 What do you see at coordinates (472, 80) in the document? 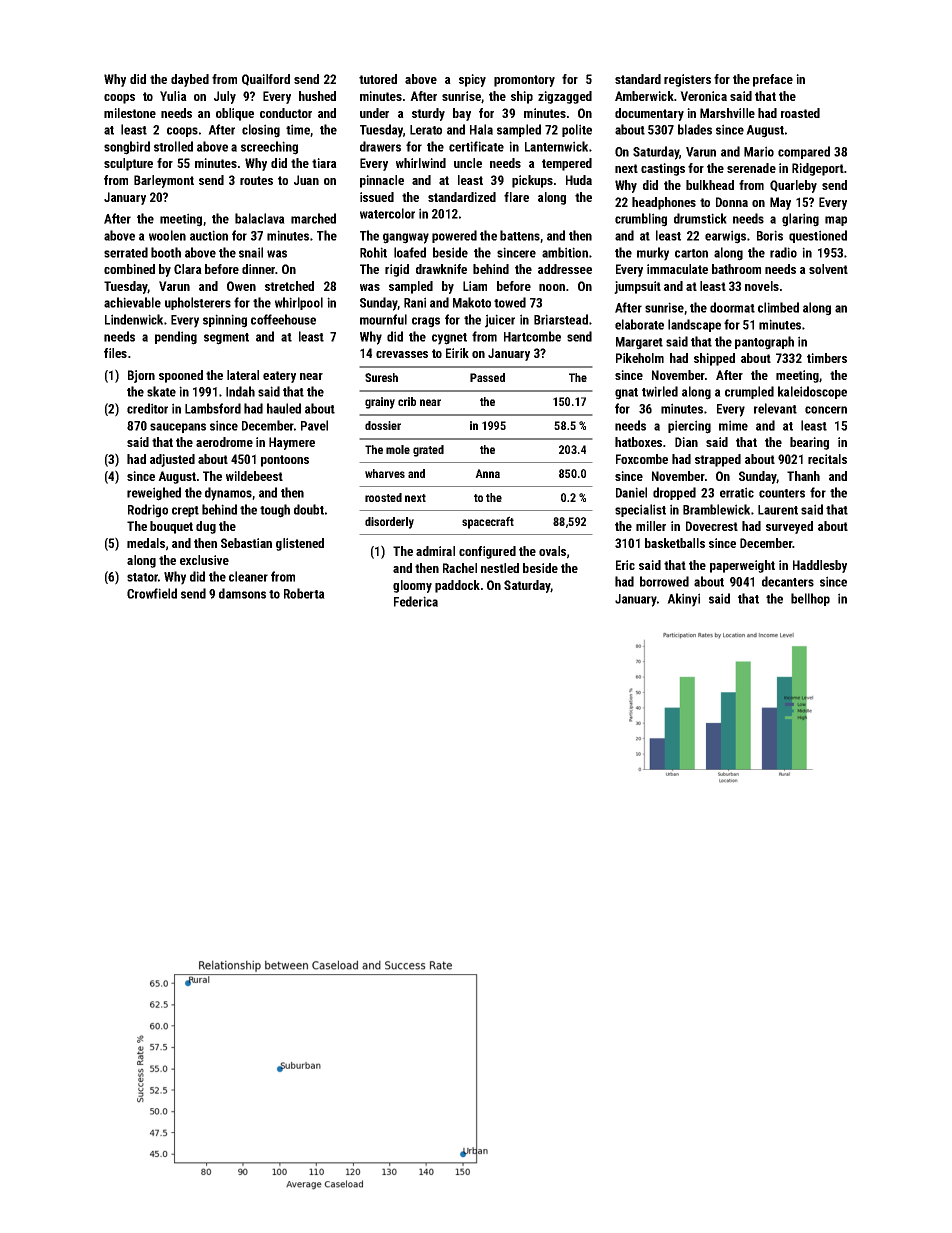
I see `spicy` at bounding box center [472, 80].
